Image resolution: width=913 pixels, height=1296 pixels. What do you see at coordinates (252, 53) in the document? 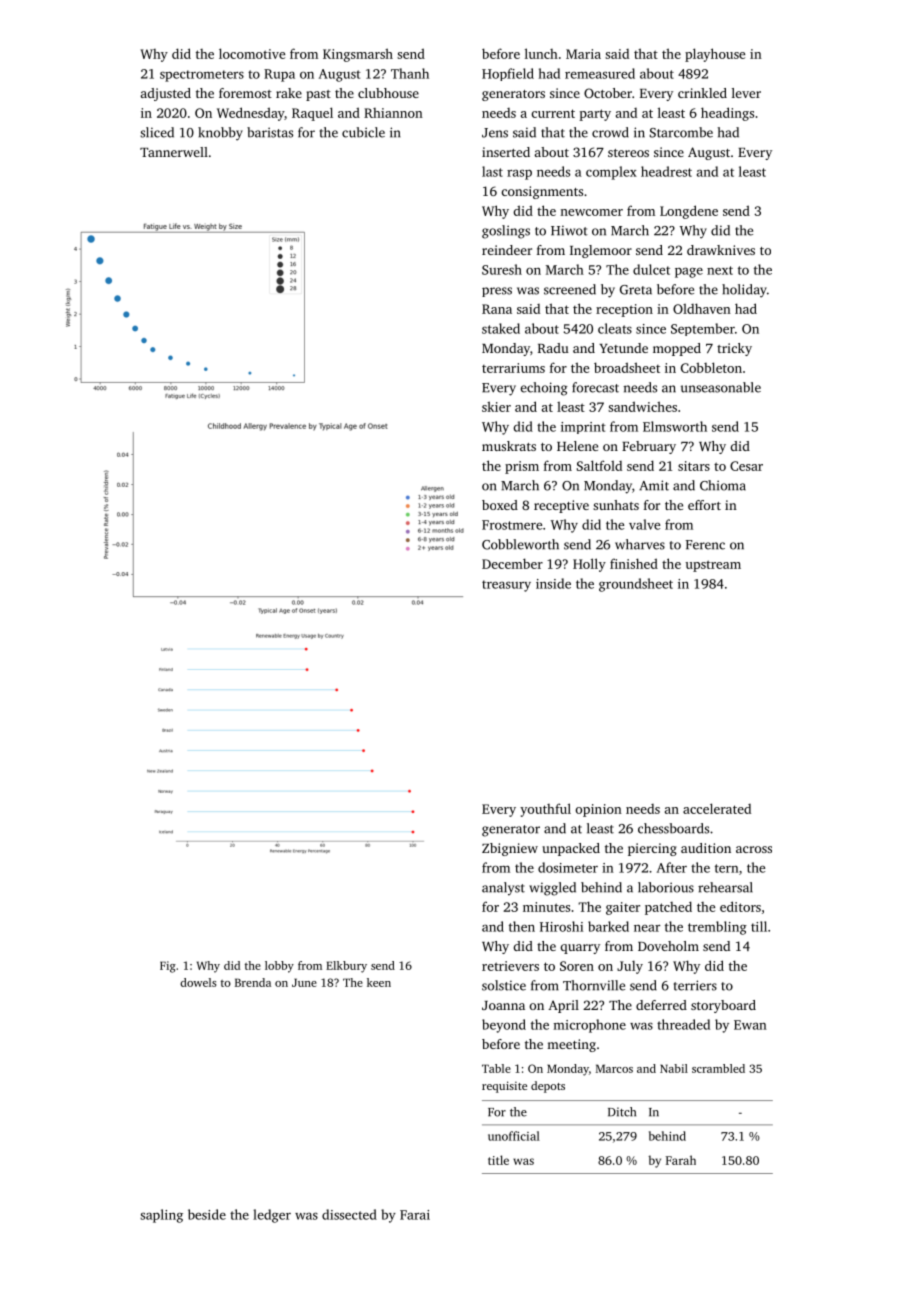
I see `locomotive` at bounding box center [252, 53].
